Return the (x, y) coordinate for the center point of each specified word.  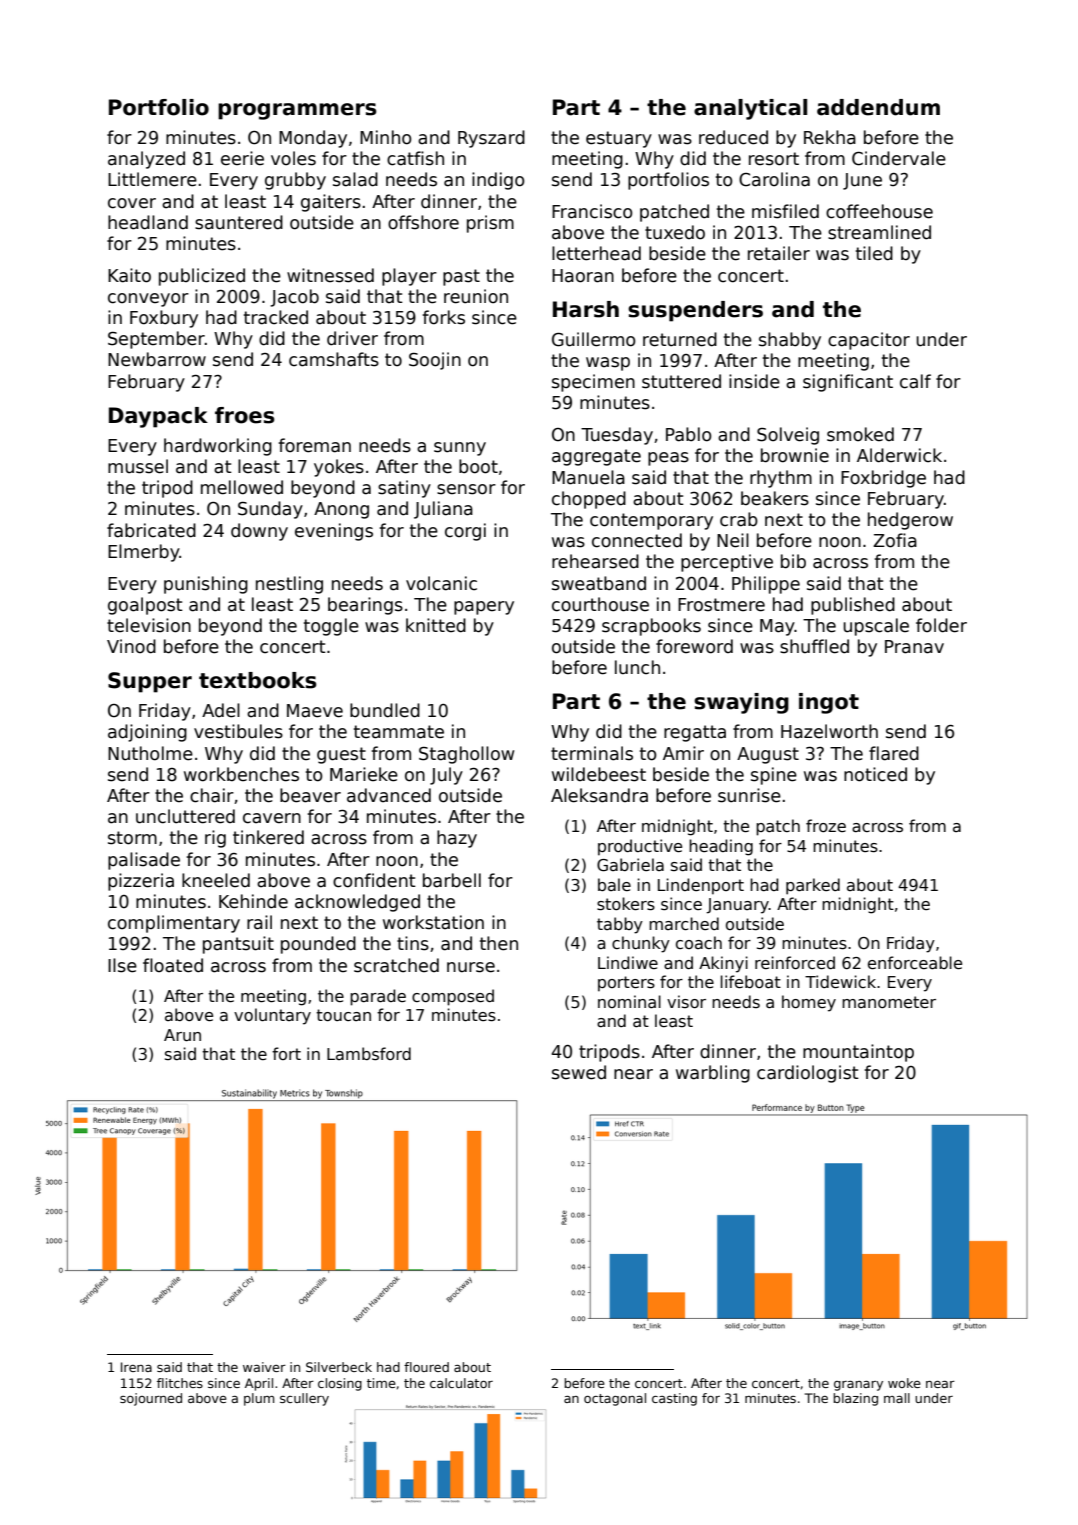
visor (686, 1001)
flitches (180, 1383)
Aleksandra (599, 795)
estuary (619, 139)
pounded (318, 945)
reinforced (795, 962)
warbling (713, 1074)
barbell (452, 880)
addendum (878, 107)
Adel (221, 710)
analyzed (146, 160)
